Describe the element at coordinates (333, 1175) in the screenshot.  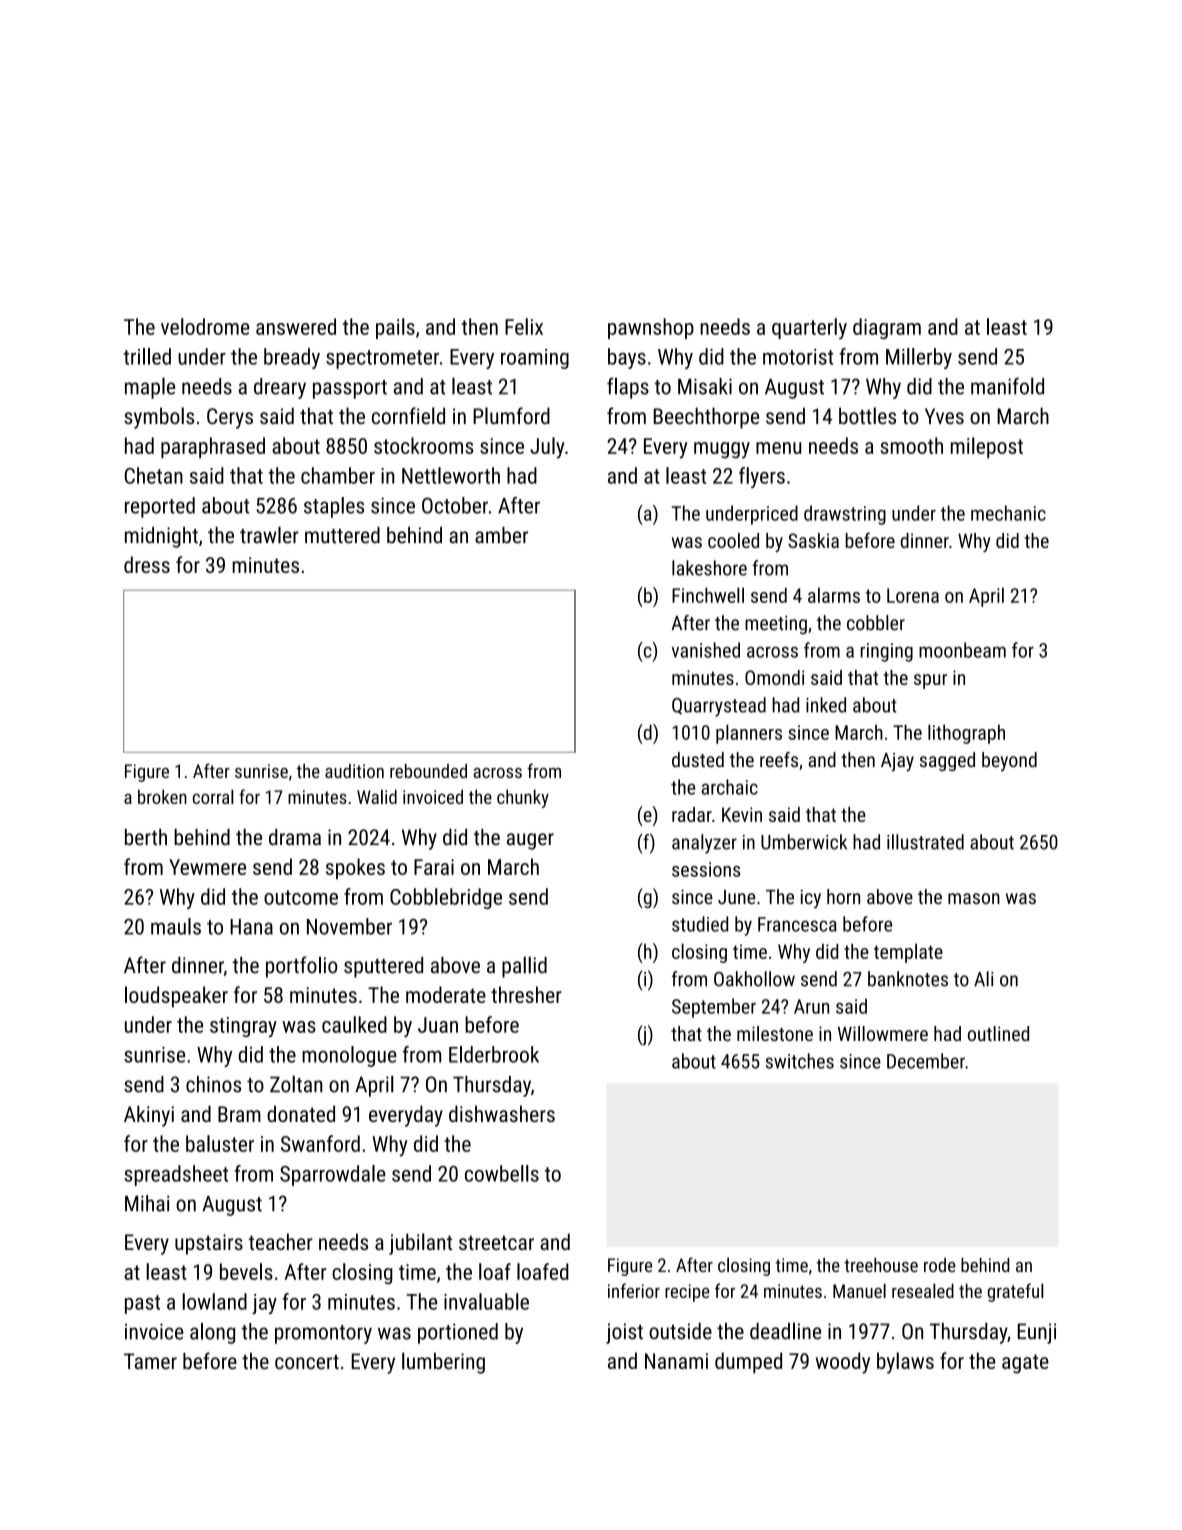
I see `Sparrowdale` at that location.
